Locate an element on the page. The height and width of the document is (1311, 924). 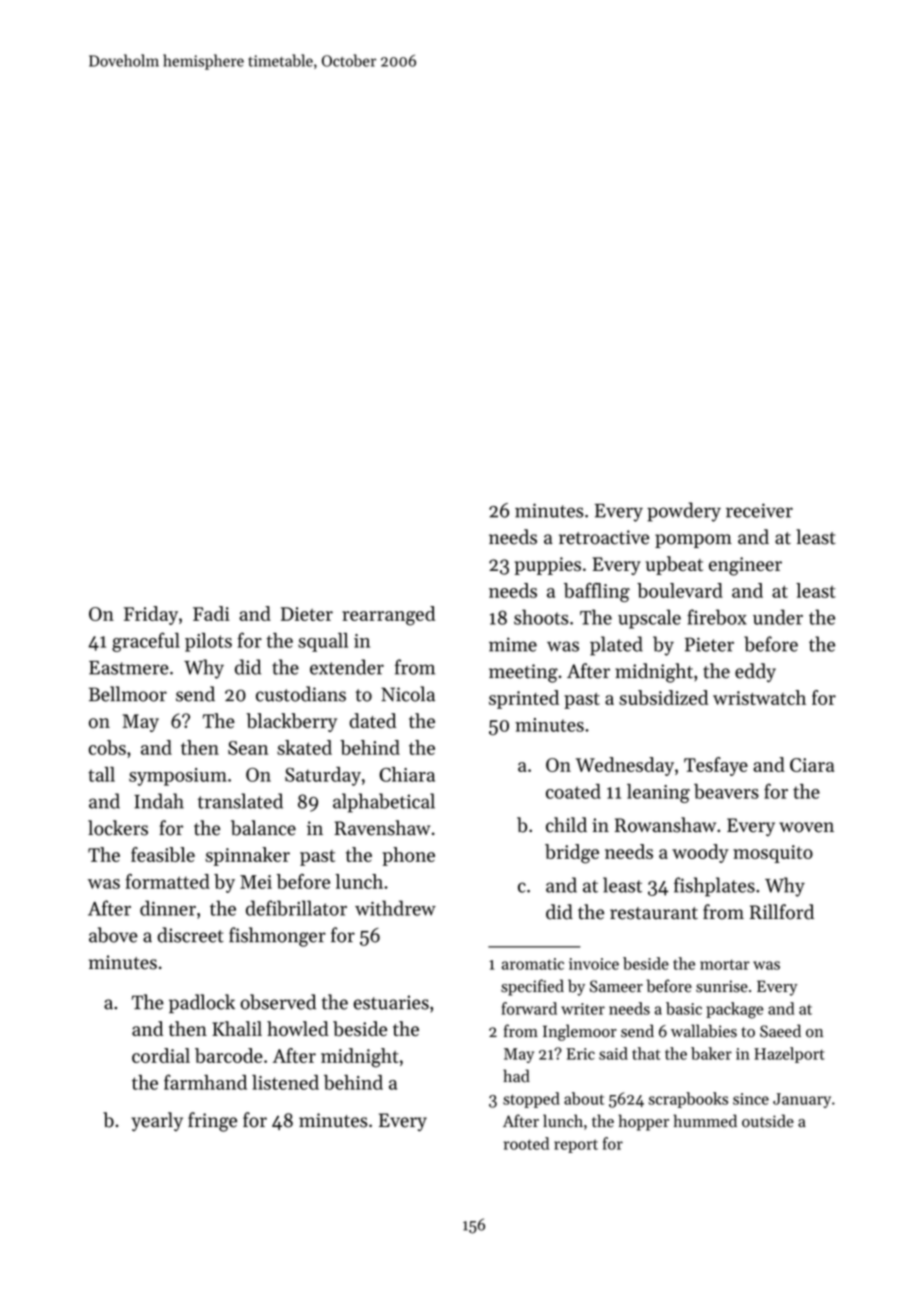
subsidized is located at coordinates (663, 697).
